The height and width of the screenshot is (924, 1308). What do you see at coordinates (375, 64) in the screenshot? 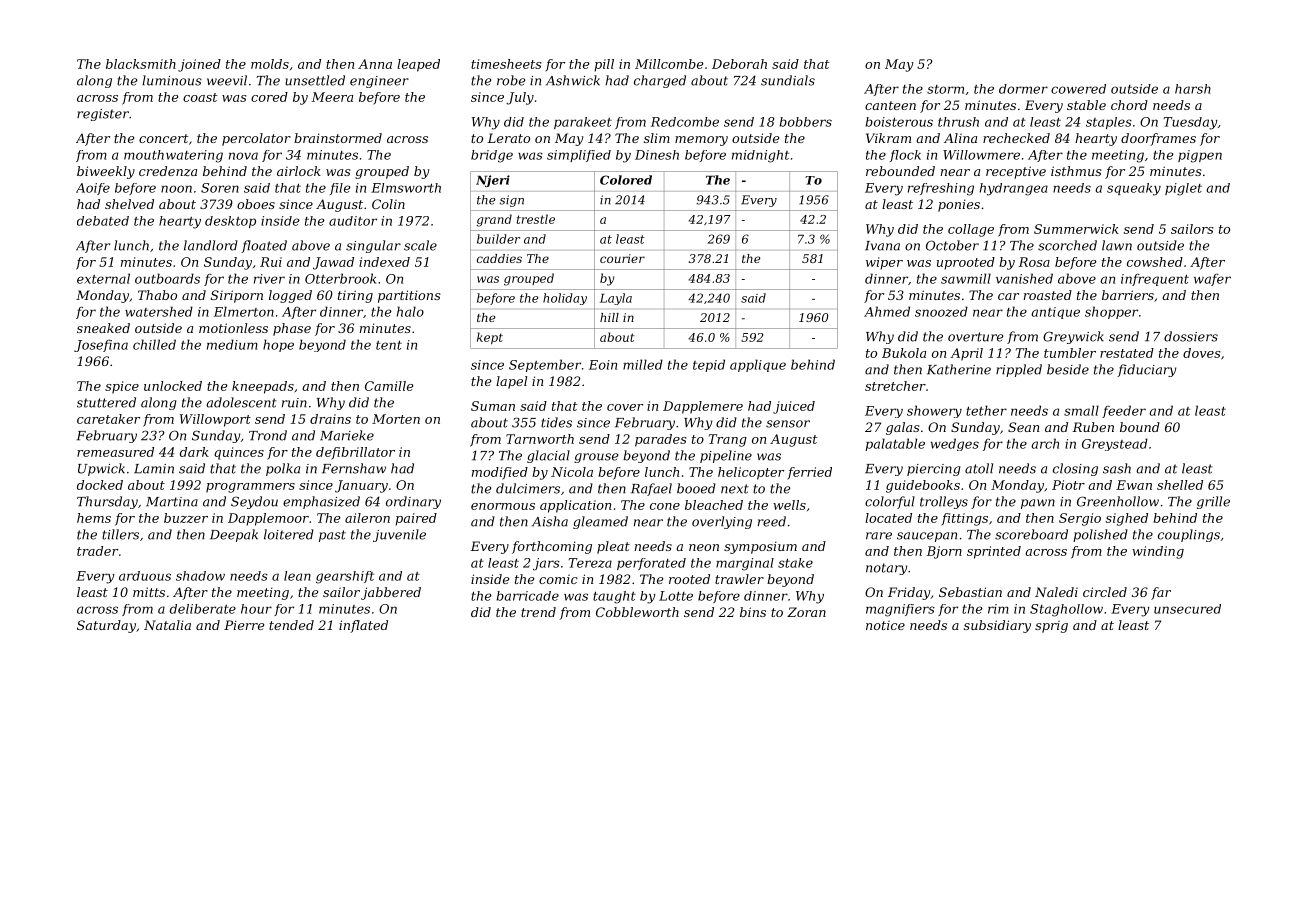
I see `Anna` at bounding box center [375, 64].
